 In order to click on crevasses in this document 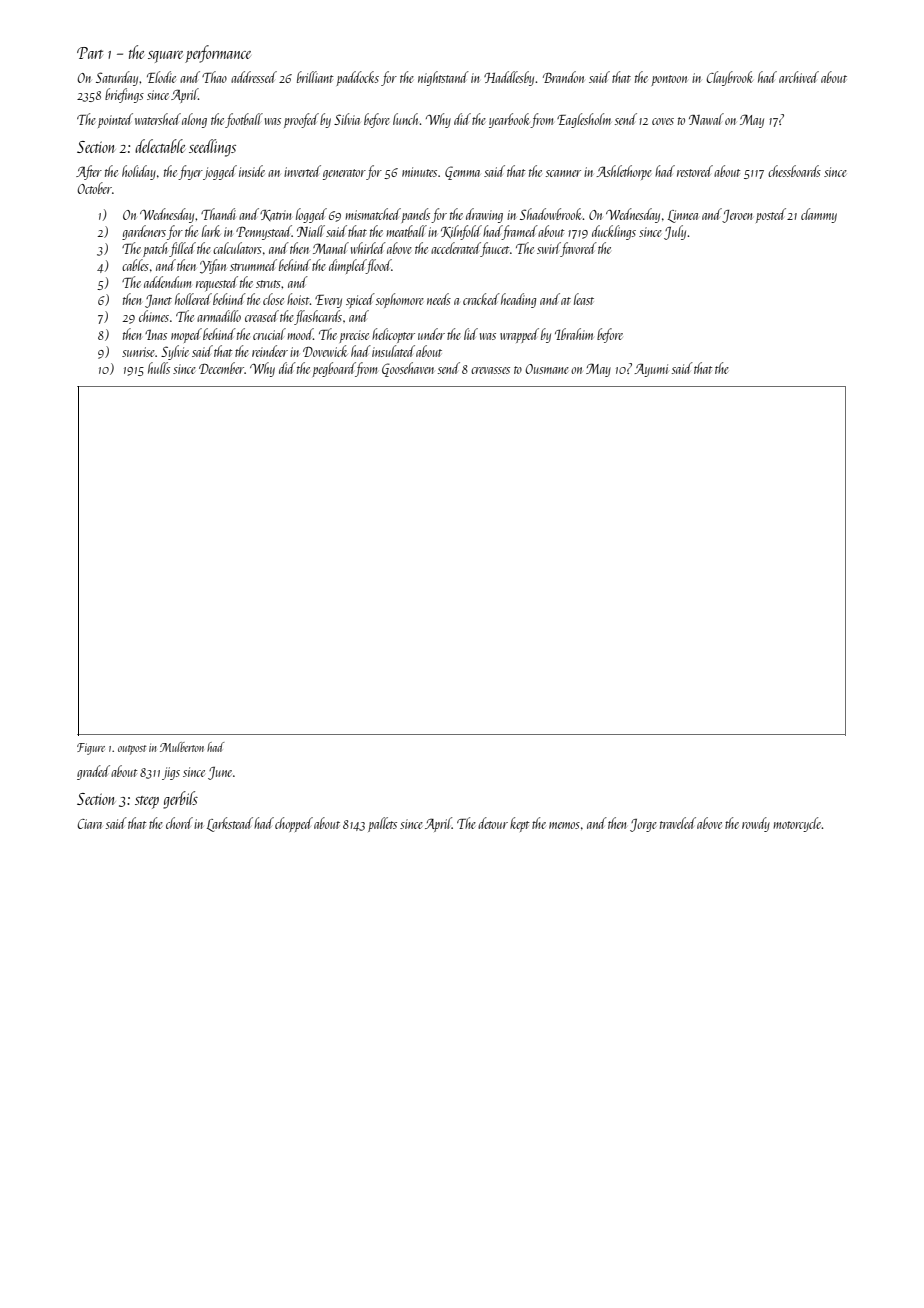, I will do `click(490, 370)`.
